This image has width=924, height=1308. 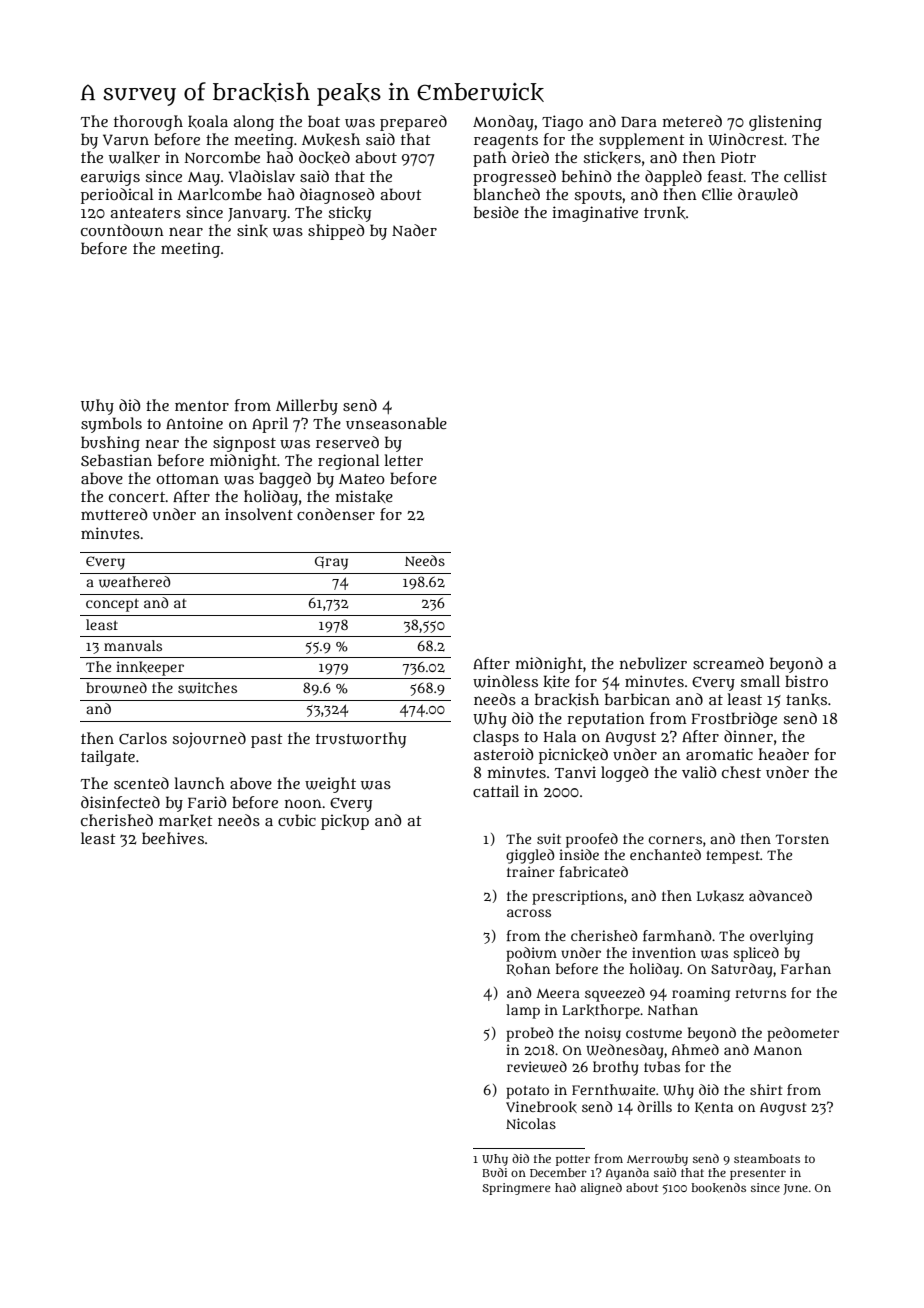 What do you see at coordinates (112, 605) in the image?
I see `concept` at bounding box center [112, 605].
